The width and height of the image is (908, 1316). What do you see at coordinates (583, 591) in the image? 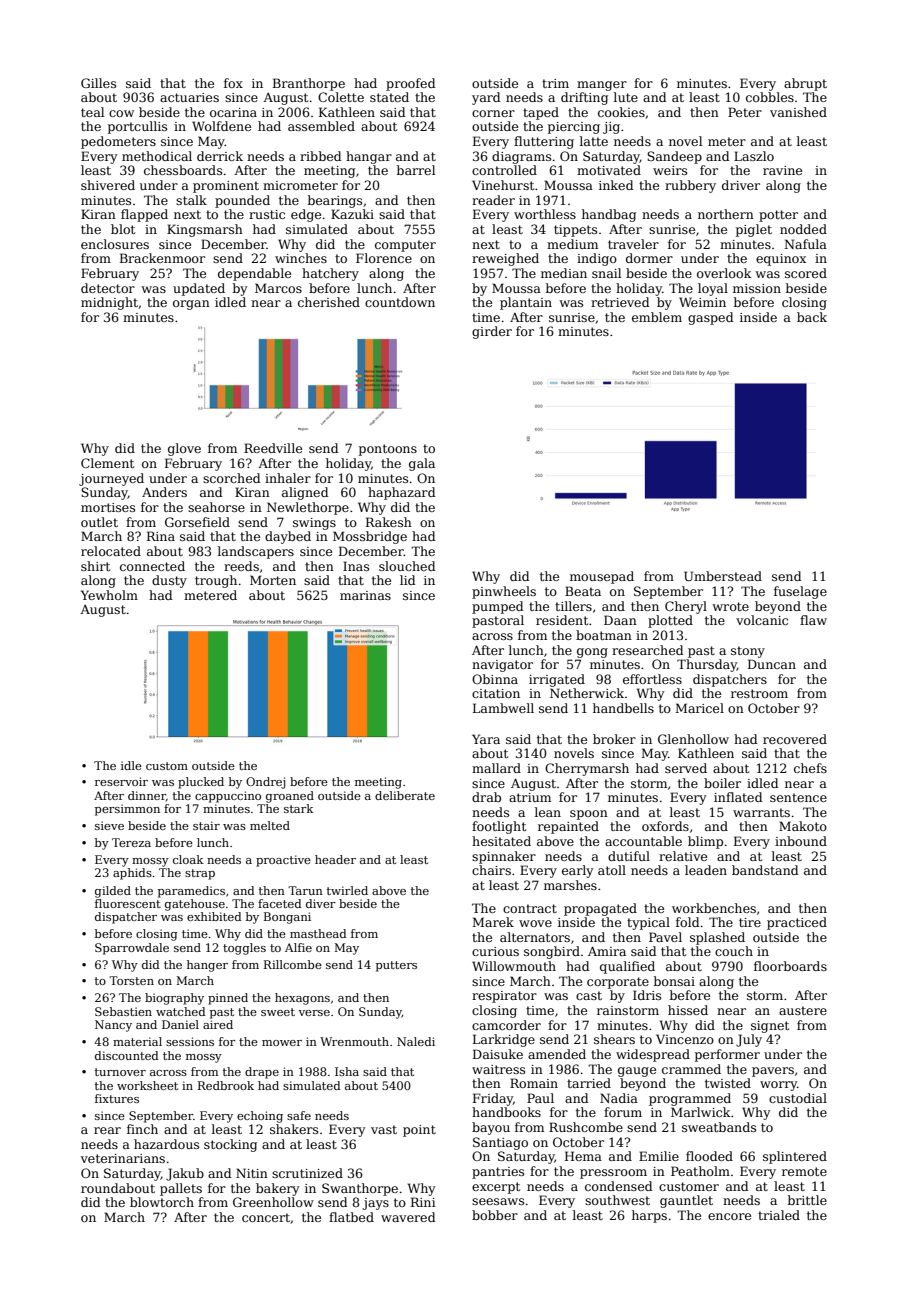
I see `Beata` at bounding box center [583, 591].
